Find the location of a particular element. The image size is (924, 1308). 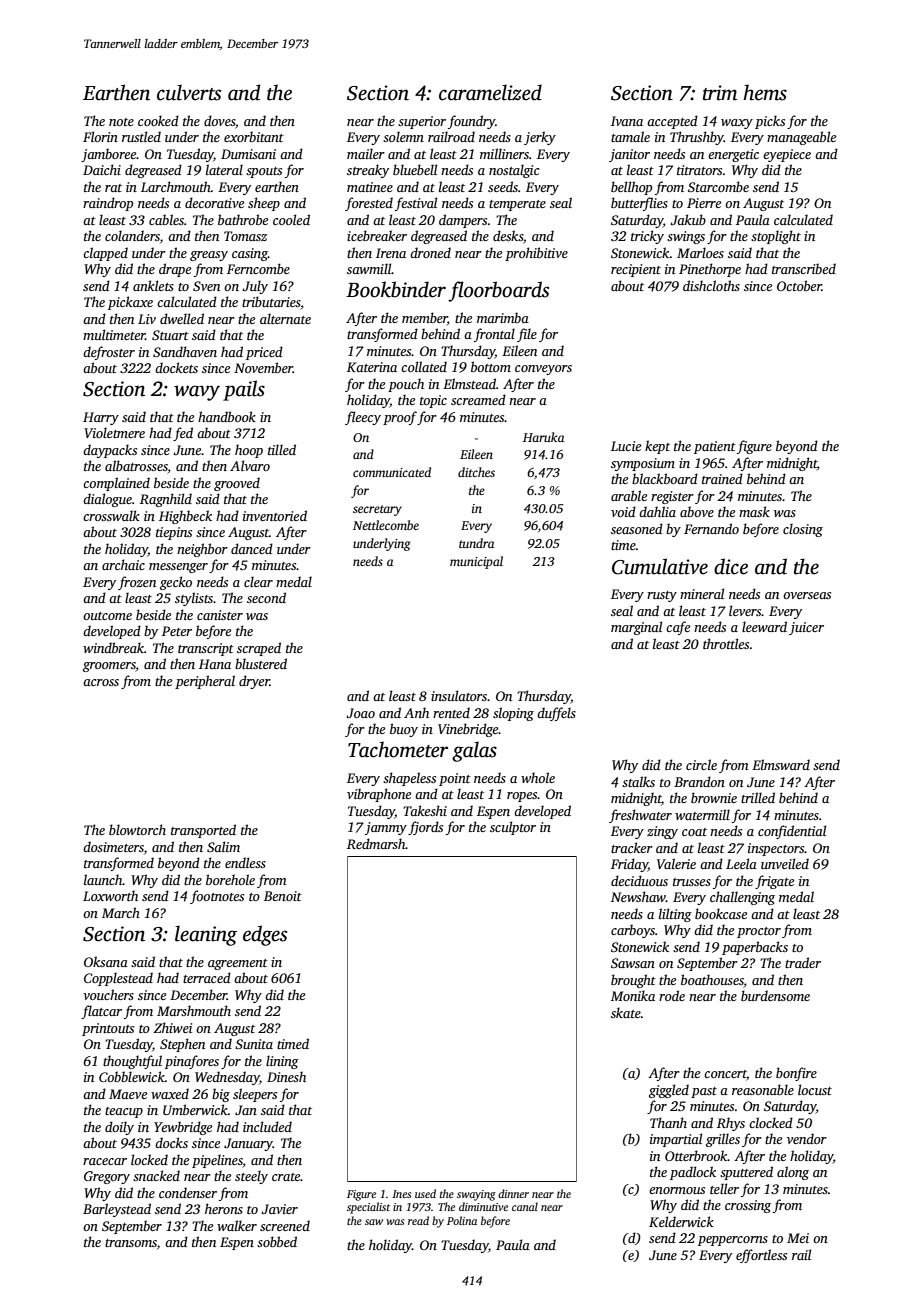

effortless is located at coordinates (761, 1256).
